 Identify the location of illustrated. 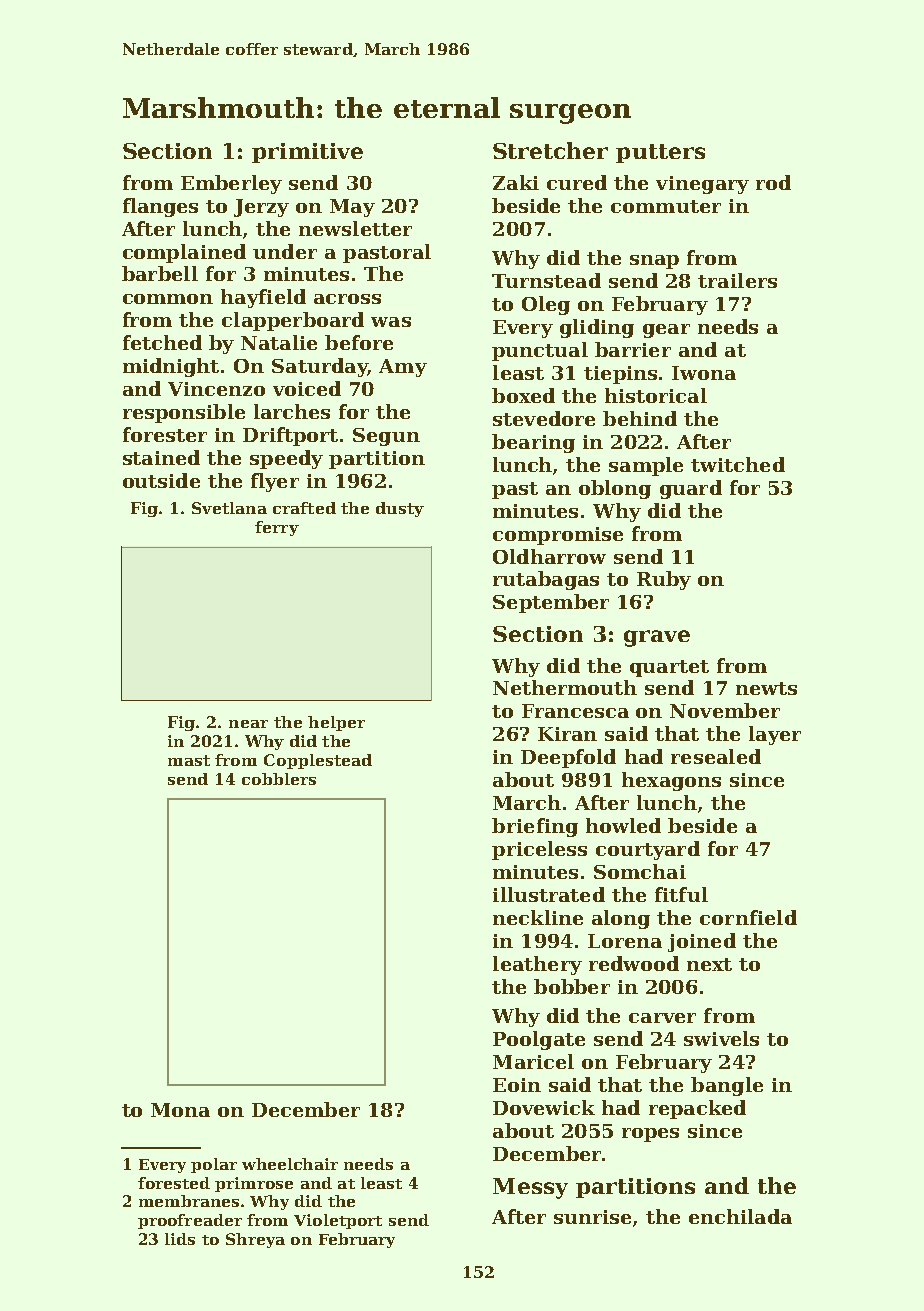
(549, 894).
